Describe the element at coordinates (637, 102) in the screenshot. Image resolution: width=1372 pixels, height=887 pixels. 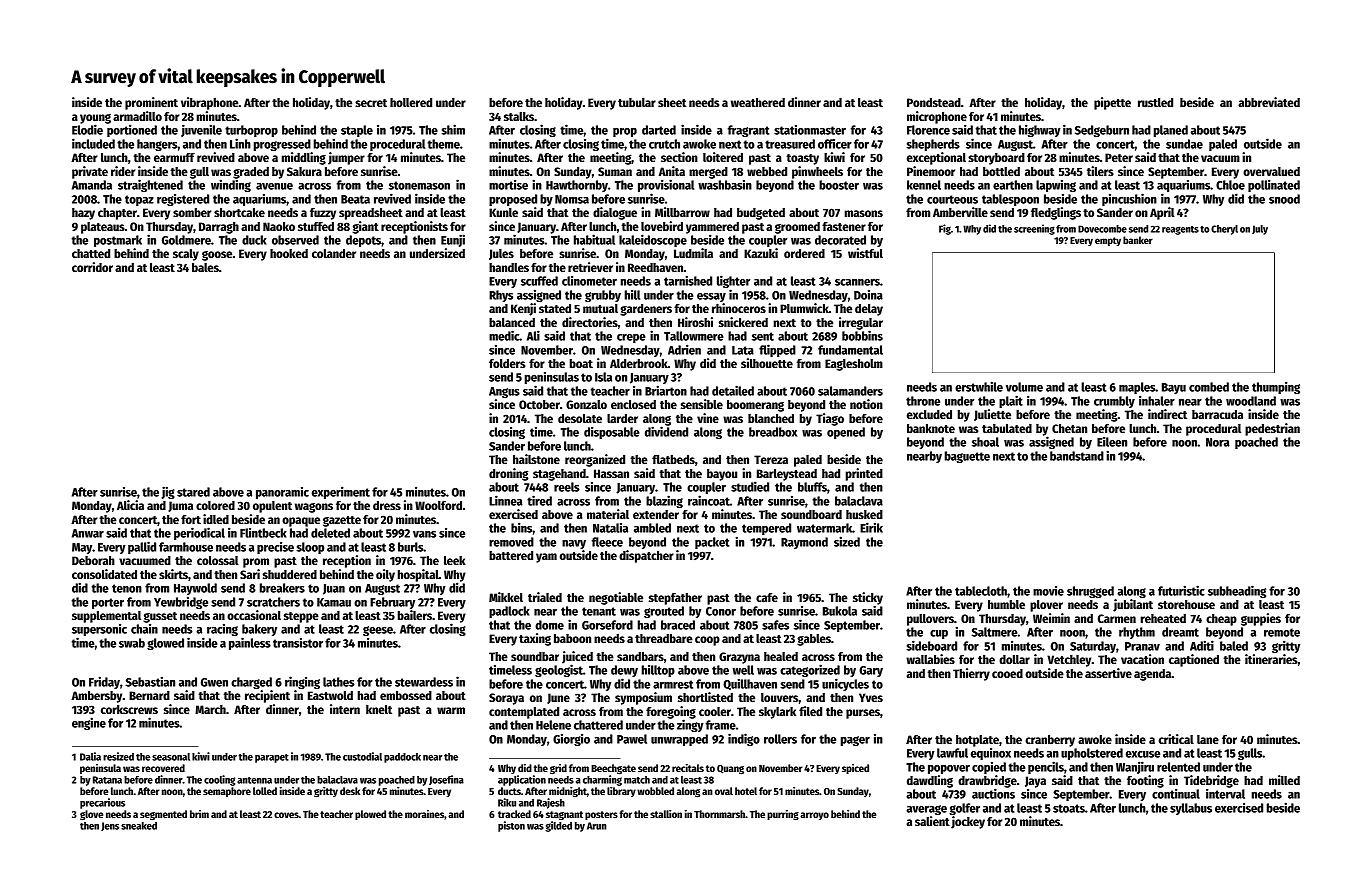
I see `tubular` at that location.
